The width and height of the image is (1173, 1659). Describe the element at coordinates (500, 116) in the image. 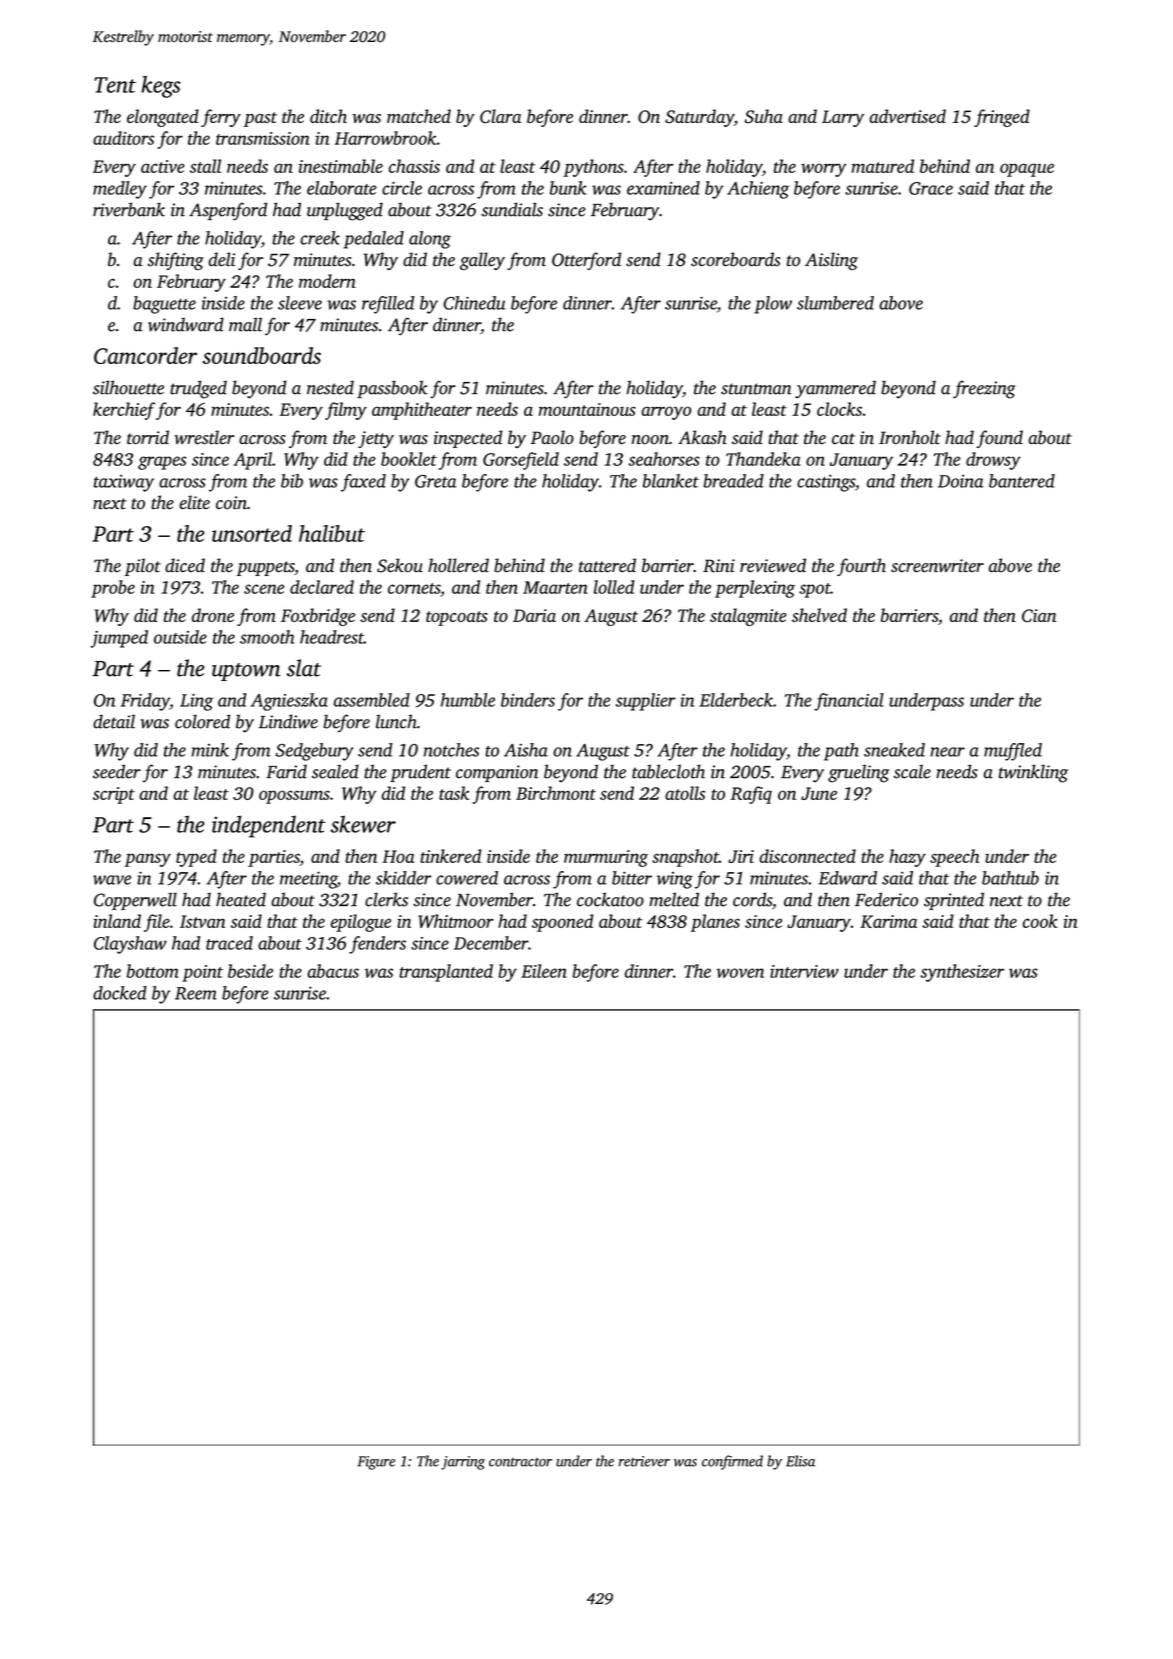

I see `Clara` at that location.
